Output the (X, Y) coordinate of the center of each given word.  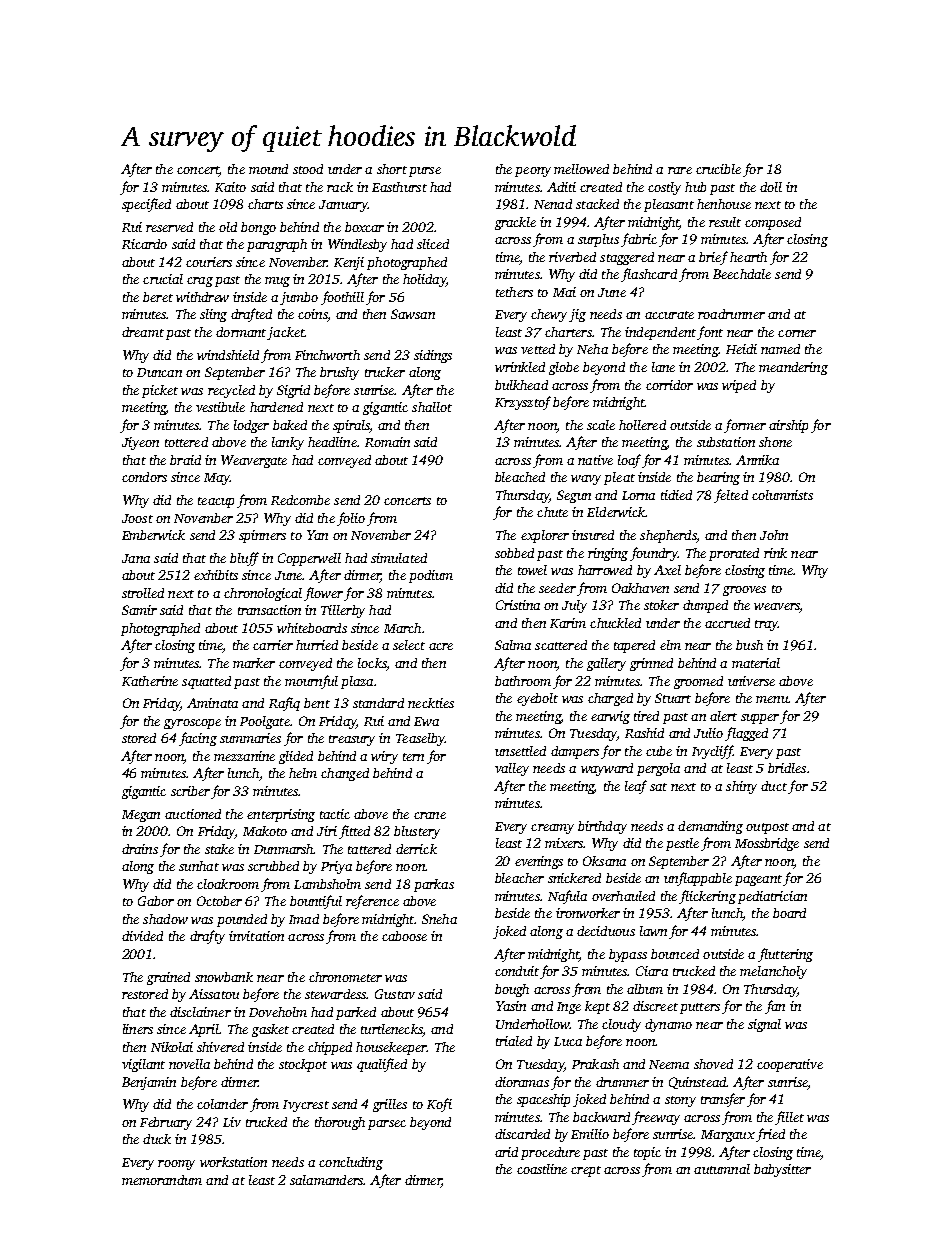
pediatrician (772, 897)
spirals (351, 426)
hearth (748, 257)
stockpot (303, 1065)
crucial (163, 279)
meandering (793, 368)
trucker (385, 372)
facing (198, 739)
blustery (417, 832)
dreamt (143, 332)
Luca (568, 1041)
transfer (723, 1100)
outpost (767, 828)
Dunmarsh (284, 849)
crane (430, 815)
